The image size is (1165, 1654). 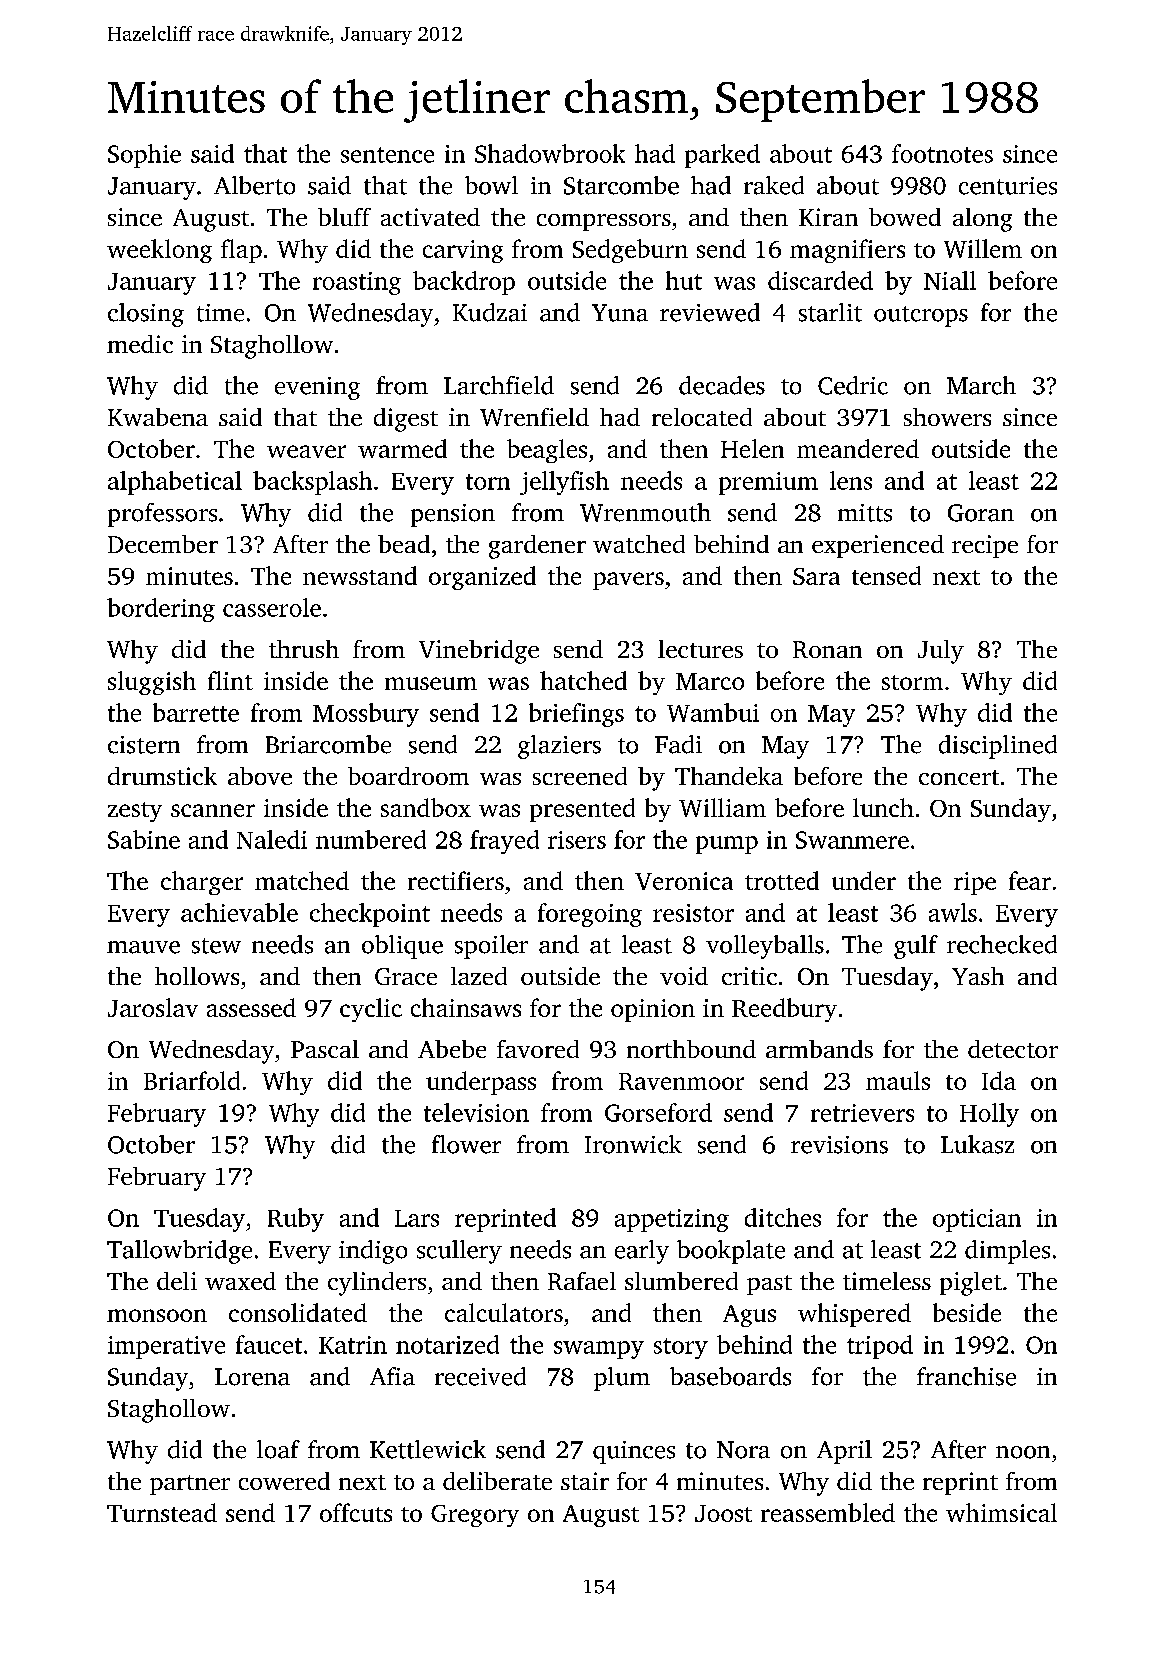 What do you see at coordinates (144, 156) in the screenshot?
I see `Sophie` at bounding box center [144, 156].
